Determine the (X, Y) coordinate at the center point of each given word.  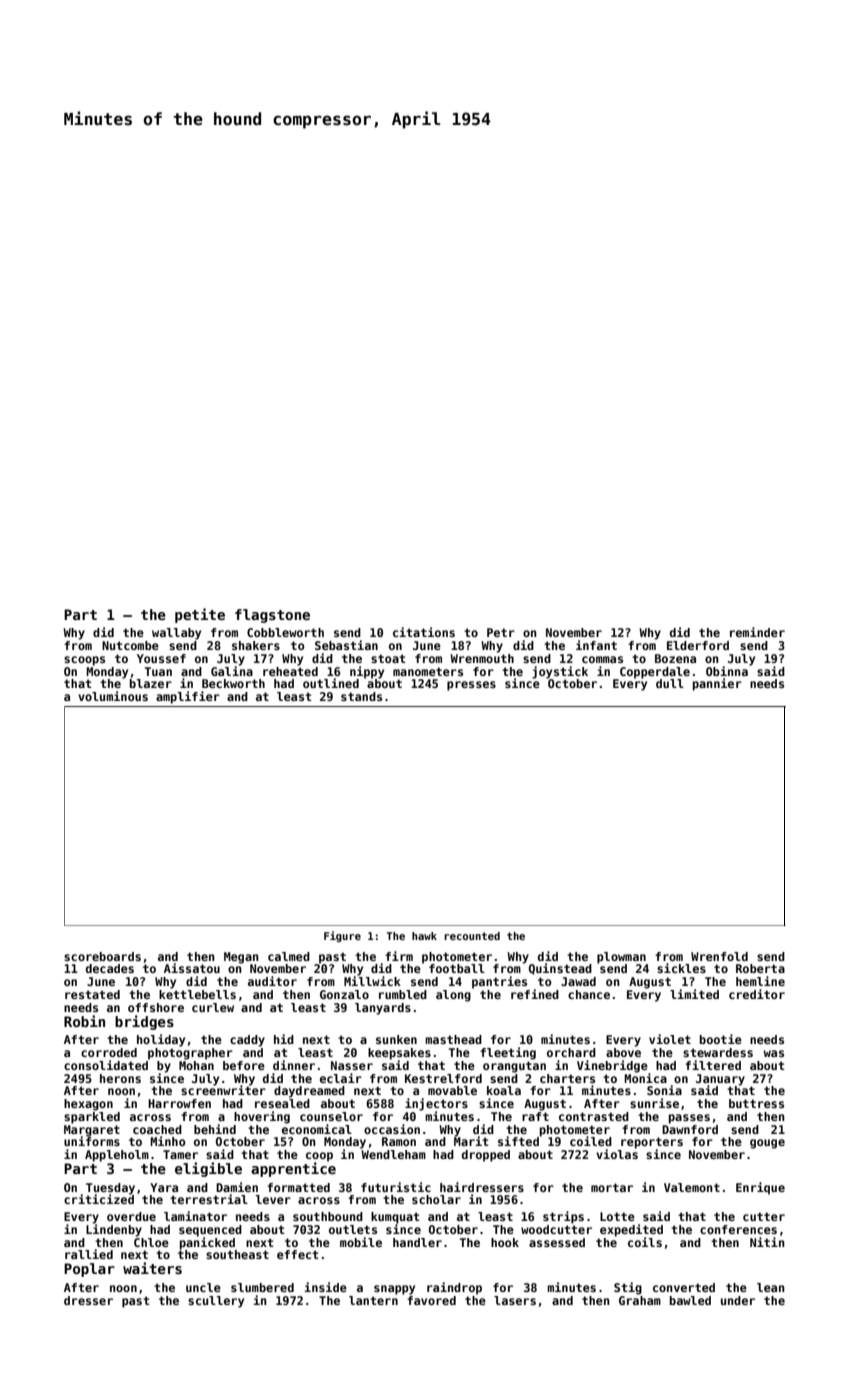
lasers (515, 1300)
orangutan (514, 1067)
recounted (472, 936)
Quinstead (560, 969)
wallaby (176, 634)
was (773, 1053)
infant (596, 645)
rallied (89, 1254)
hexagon (88, 1105)
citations (424, 632)
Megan (241, 958)
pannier (717, 684)
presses (471, 686)
